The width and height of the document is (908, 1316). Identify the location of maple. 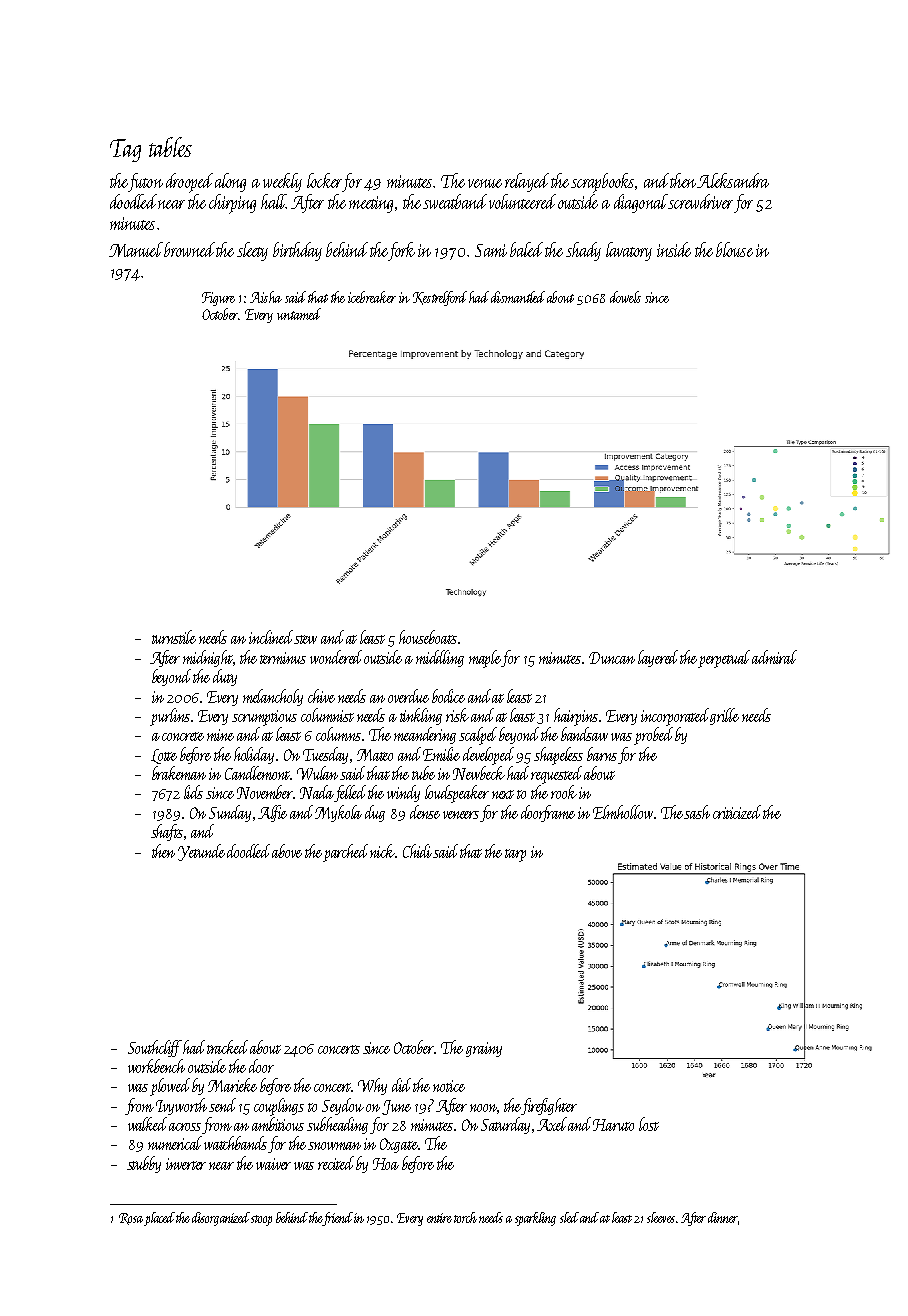
(485, 659).
